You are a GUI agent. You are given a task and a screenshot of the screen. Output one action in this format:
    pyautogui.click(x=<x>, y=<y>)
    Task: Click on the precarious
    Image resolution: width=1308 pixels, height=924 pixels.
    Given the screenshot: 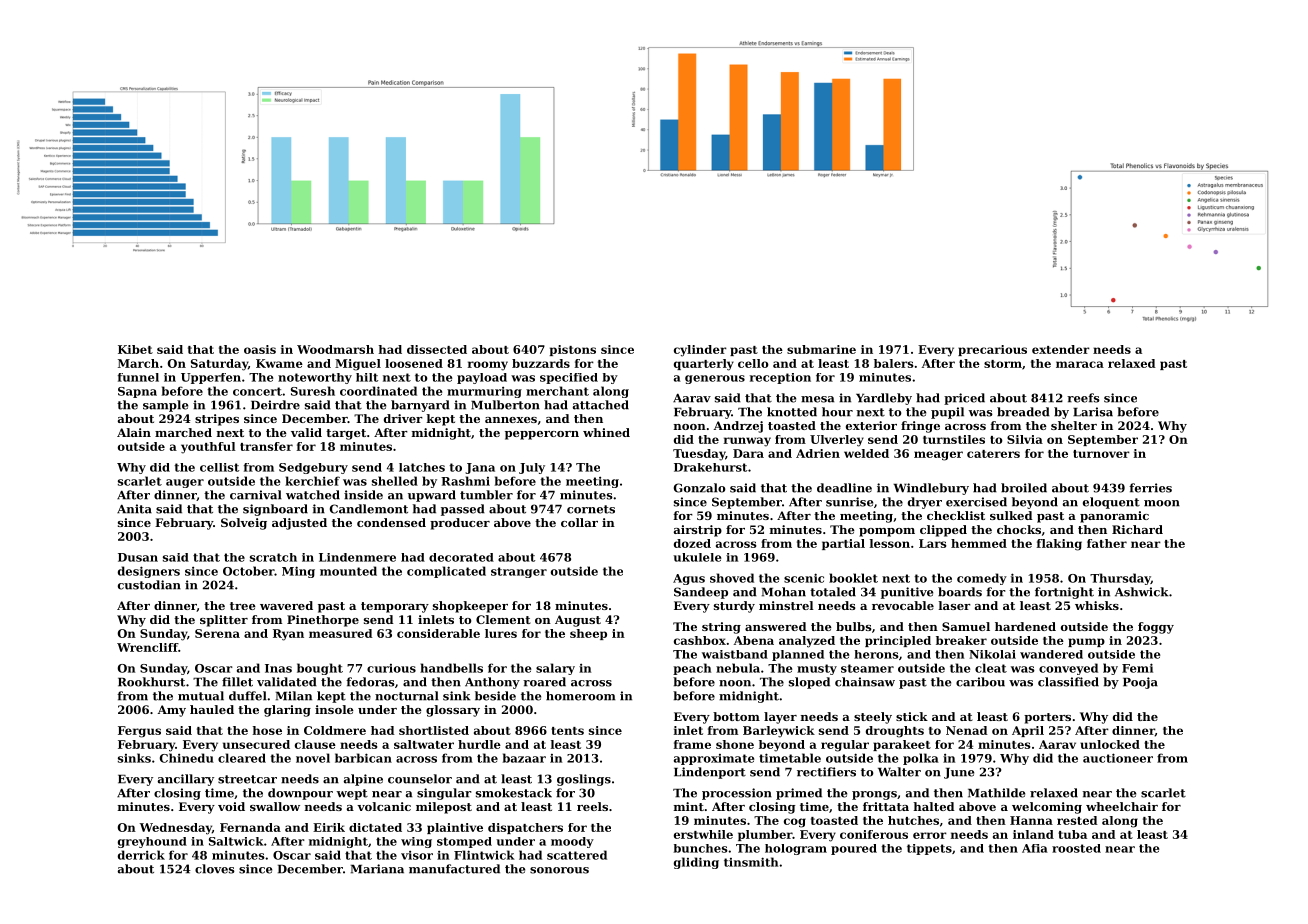 What is the action you would take?
    pyautogui.click(x=992, y=350)
